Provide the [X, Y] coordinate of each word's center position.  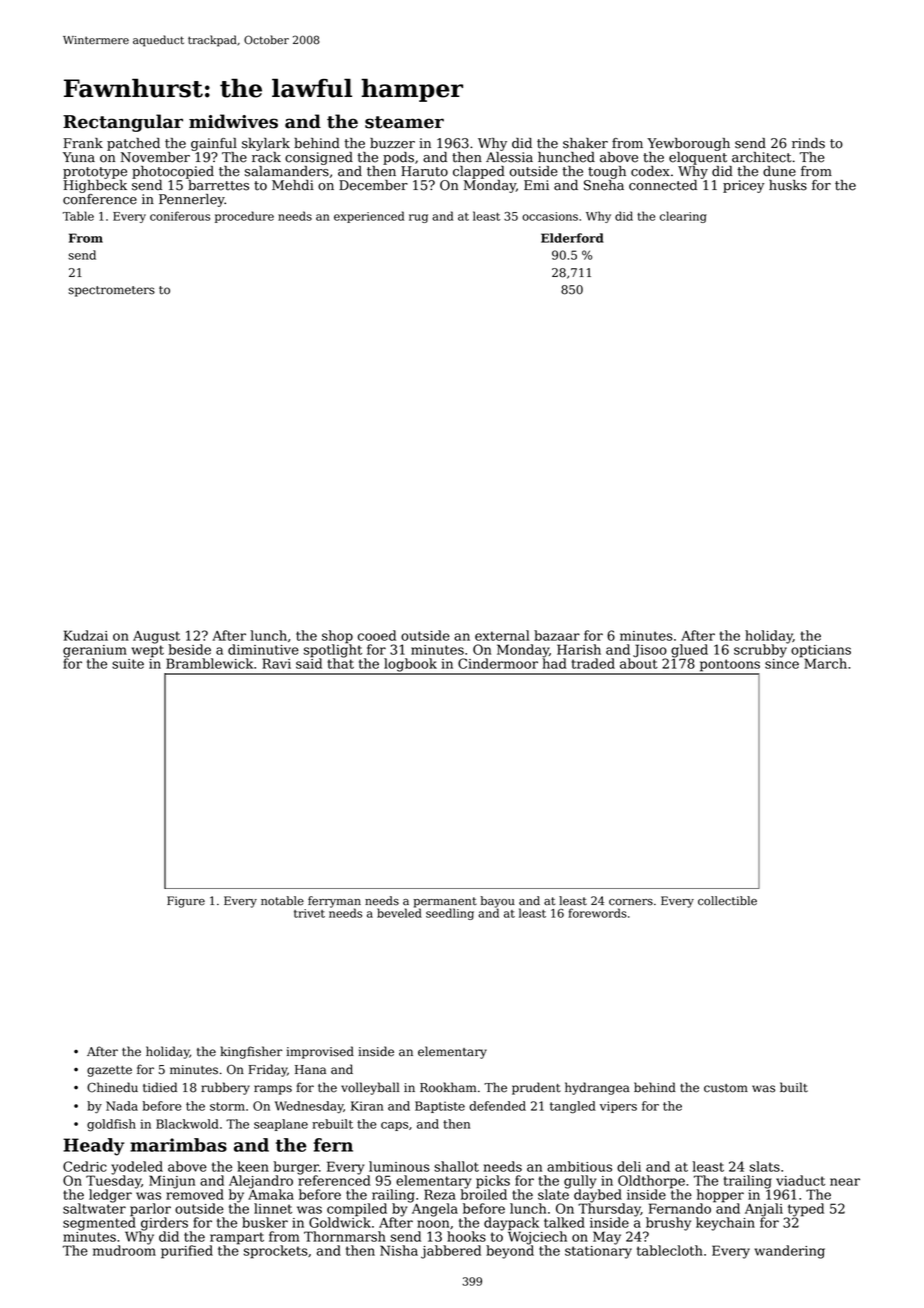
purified [187, 1252]
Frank [83, 143]
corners [631, 902]
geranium [95, 651]
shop [337, 637]
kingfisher [251, 1052]
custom [726, 1088]
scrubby [760, 651]
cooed [377, 635]
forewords [597, 913]
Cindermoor [498, 663]
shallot [456, 1166]
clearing [683, 217]
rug [418, 218]
